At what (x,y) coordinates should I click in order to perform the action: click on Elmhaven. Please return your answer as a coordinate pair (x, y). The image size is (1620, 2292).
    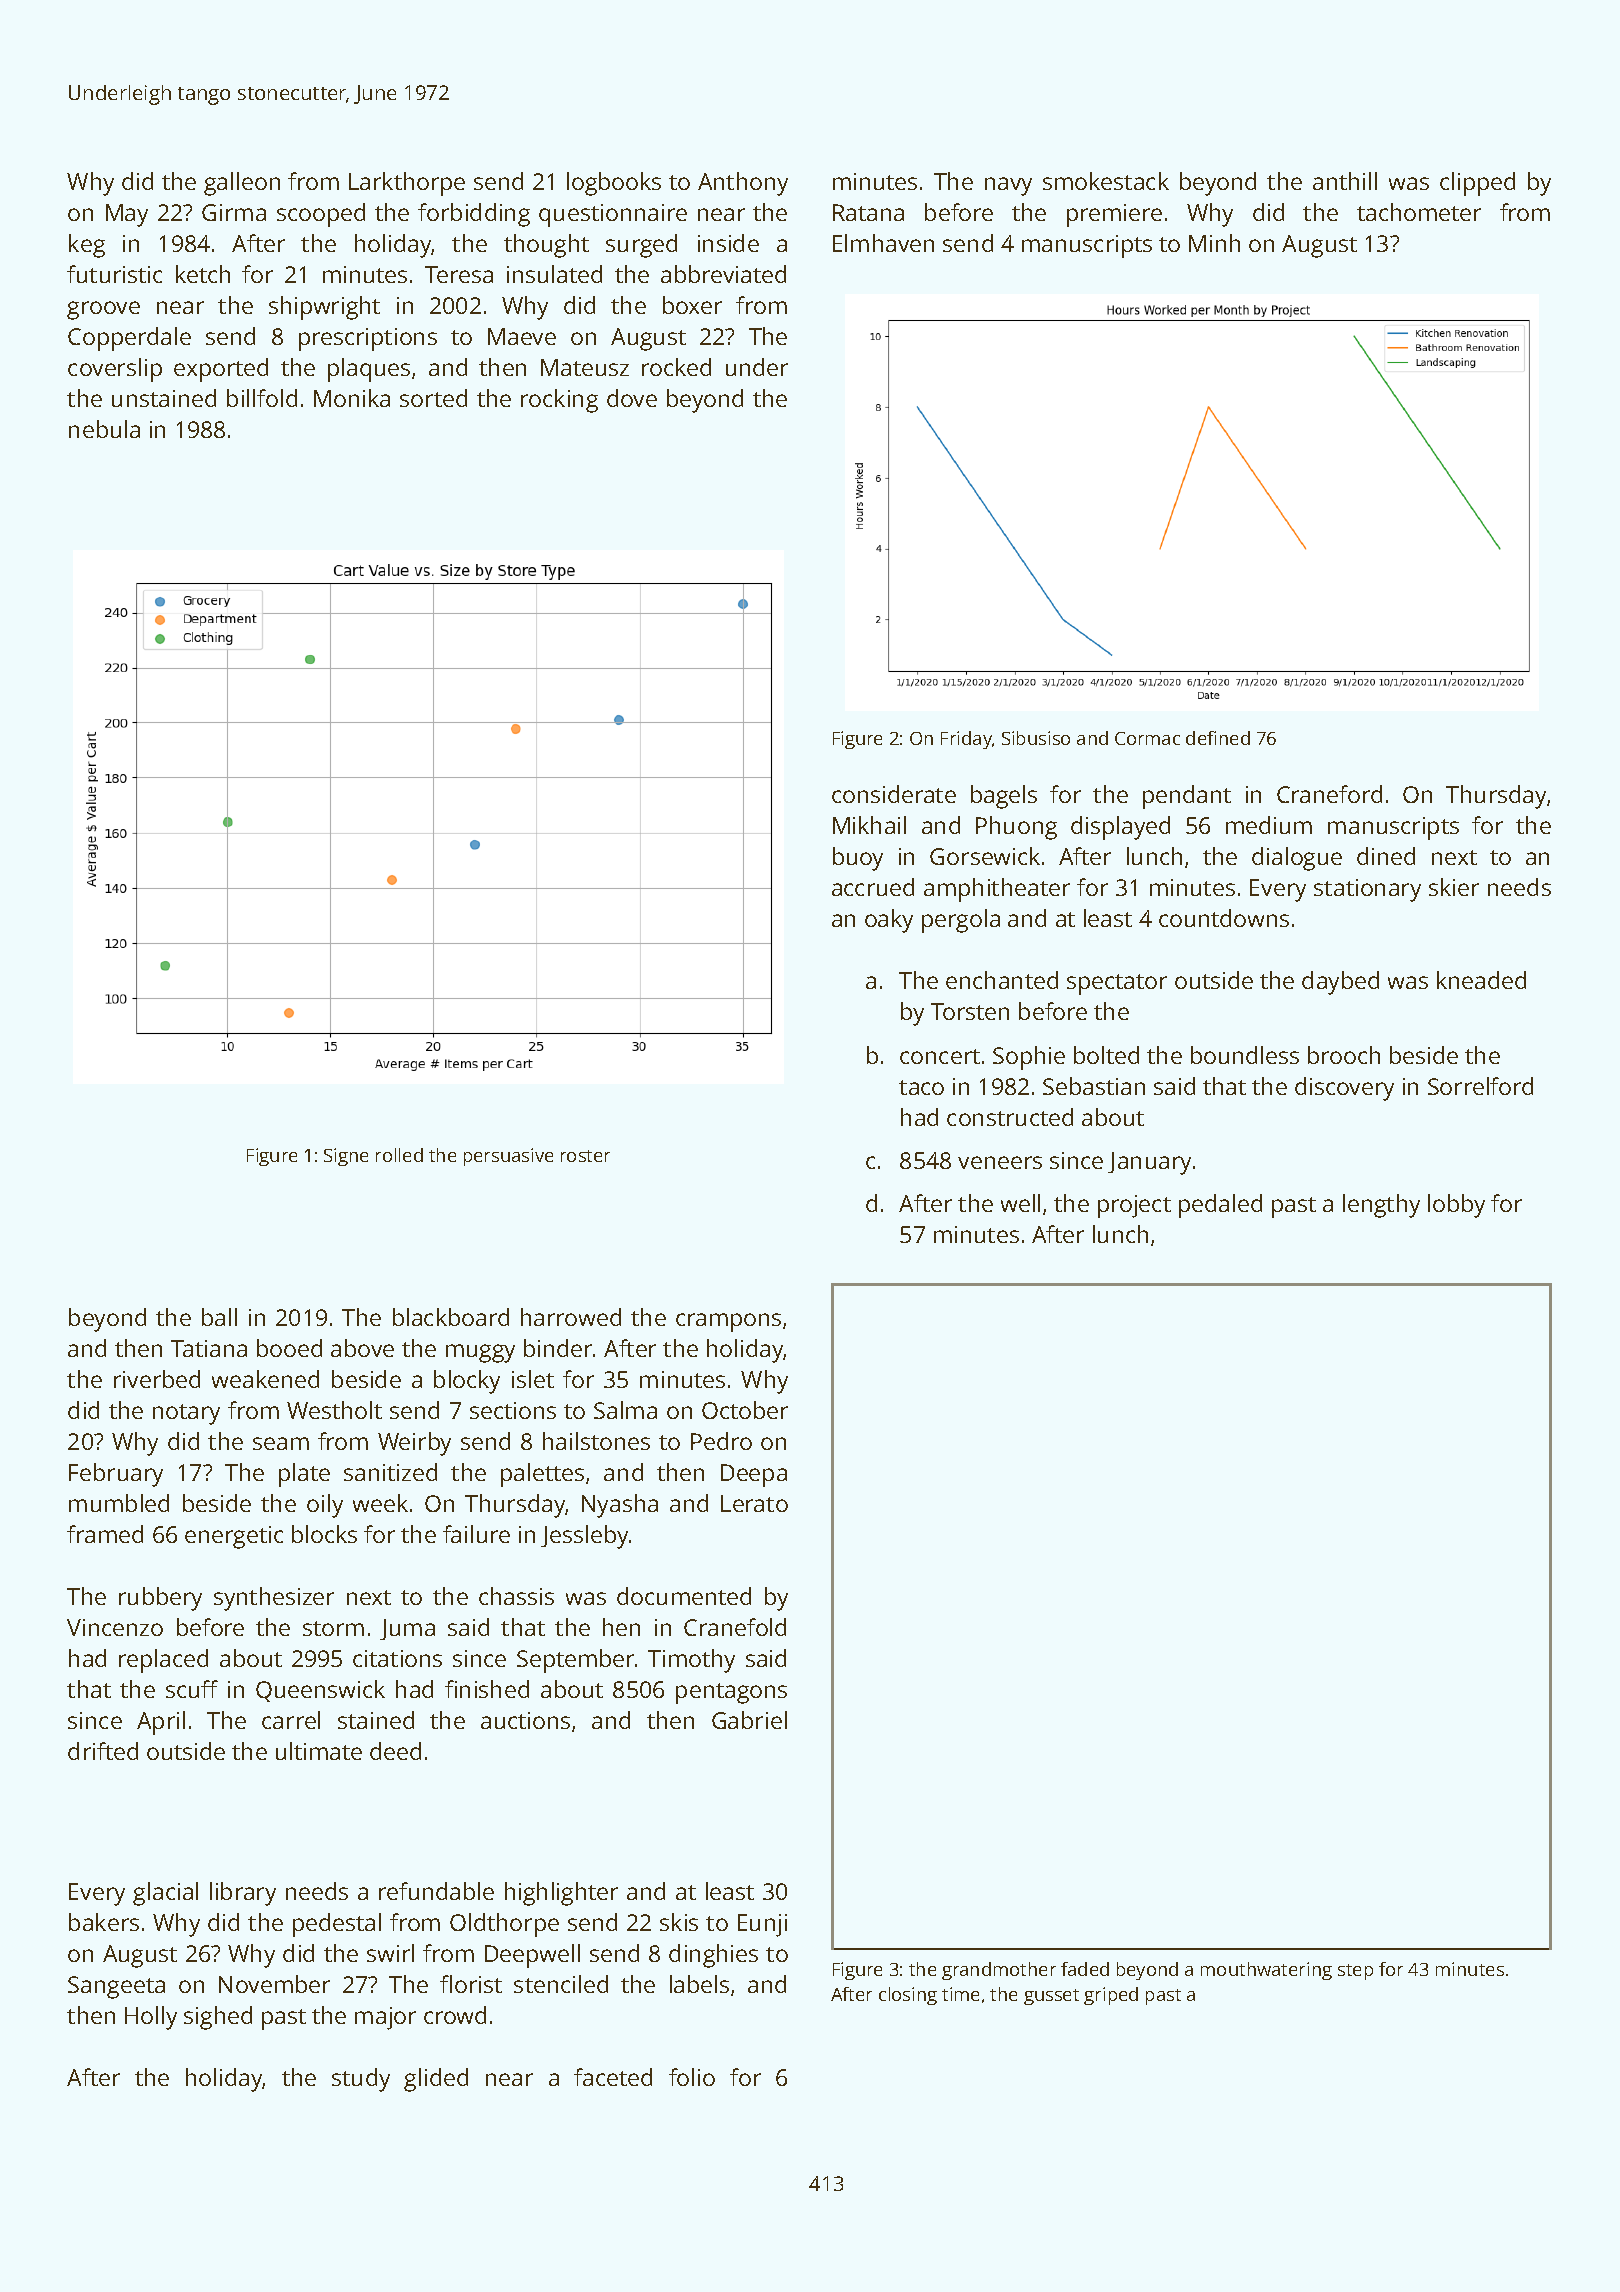
    Looking at the image, I should click on (883, 243).
